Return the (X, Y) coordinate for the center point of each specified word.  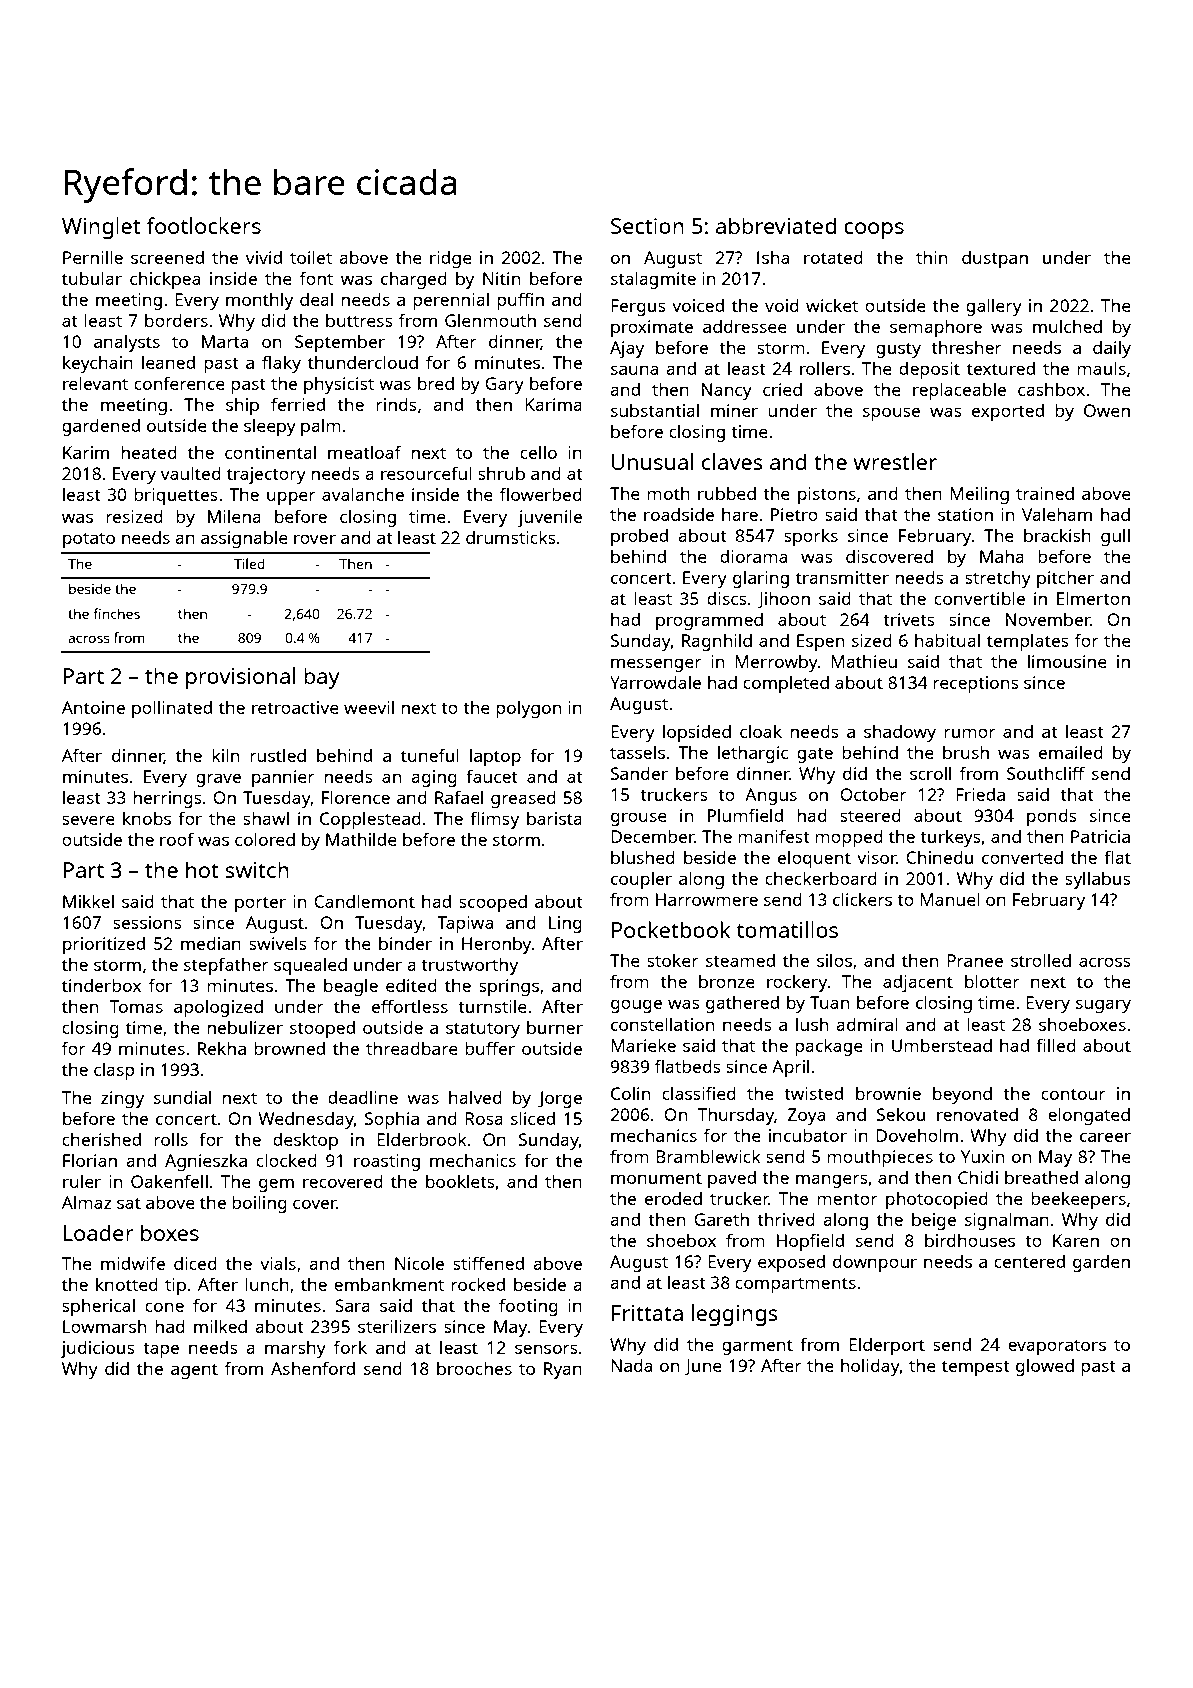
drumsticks (511, 537)
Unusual (652, 461)
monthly (259, 301)
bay (322, 678)
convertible (979, 598)
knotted (127, 1284)
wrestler (895, 461)
